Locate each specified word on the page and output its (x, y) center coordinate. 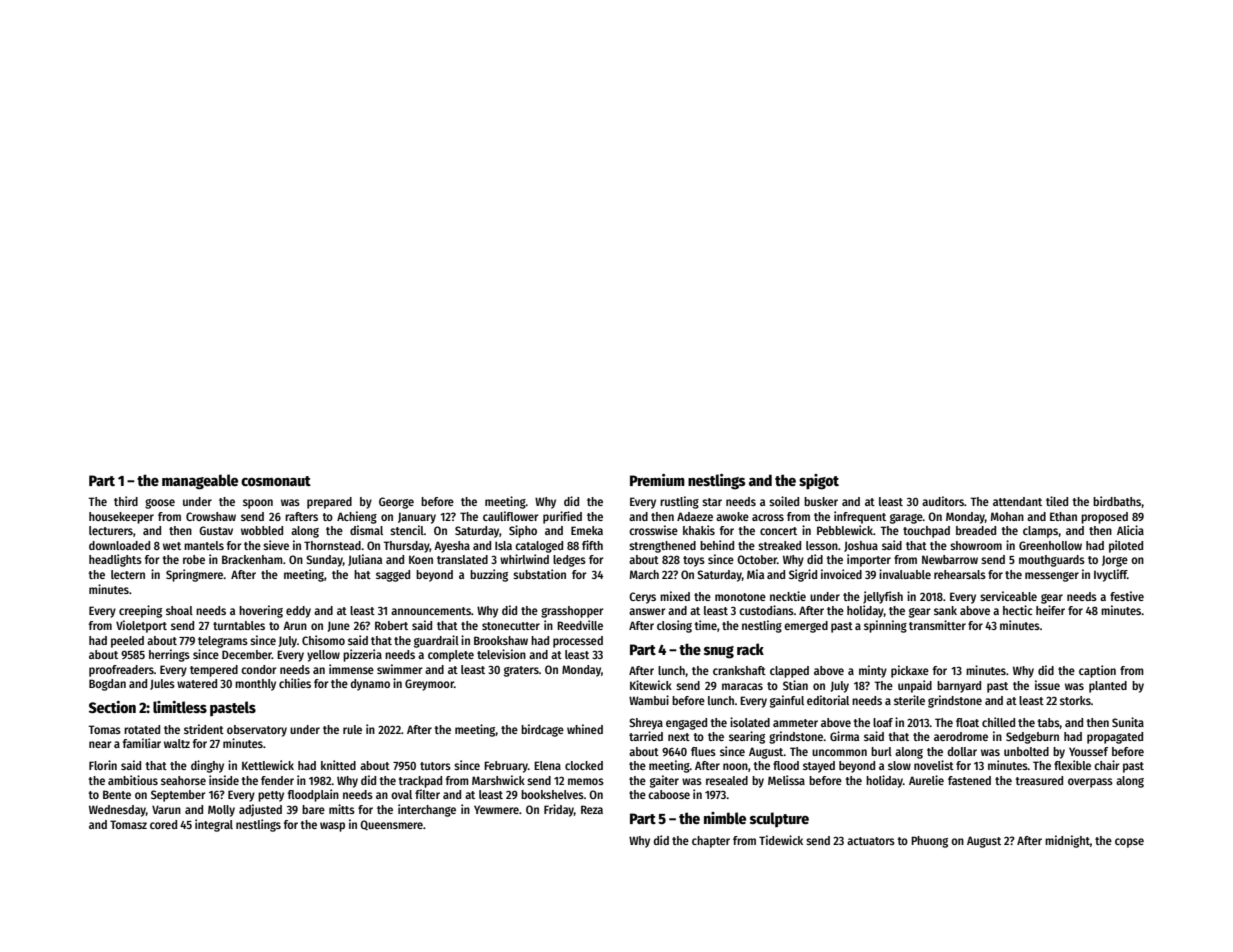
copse (1129, 843)
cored (163, 824)
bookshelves (552, 794)
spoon (258, 504)
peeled (127, 642)
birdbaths (1117, 501)
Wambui (649, 700)
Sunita (1128, 722)
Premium (657, 480)
